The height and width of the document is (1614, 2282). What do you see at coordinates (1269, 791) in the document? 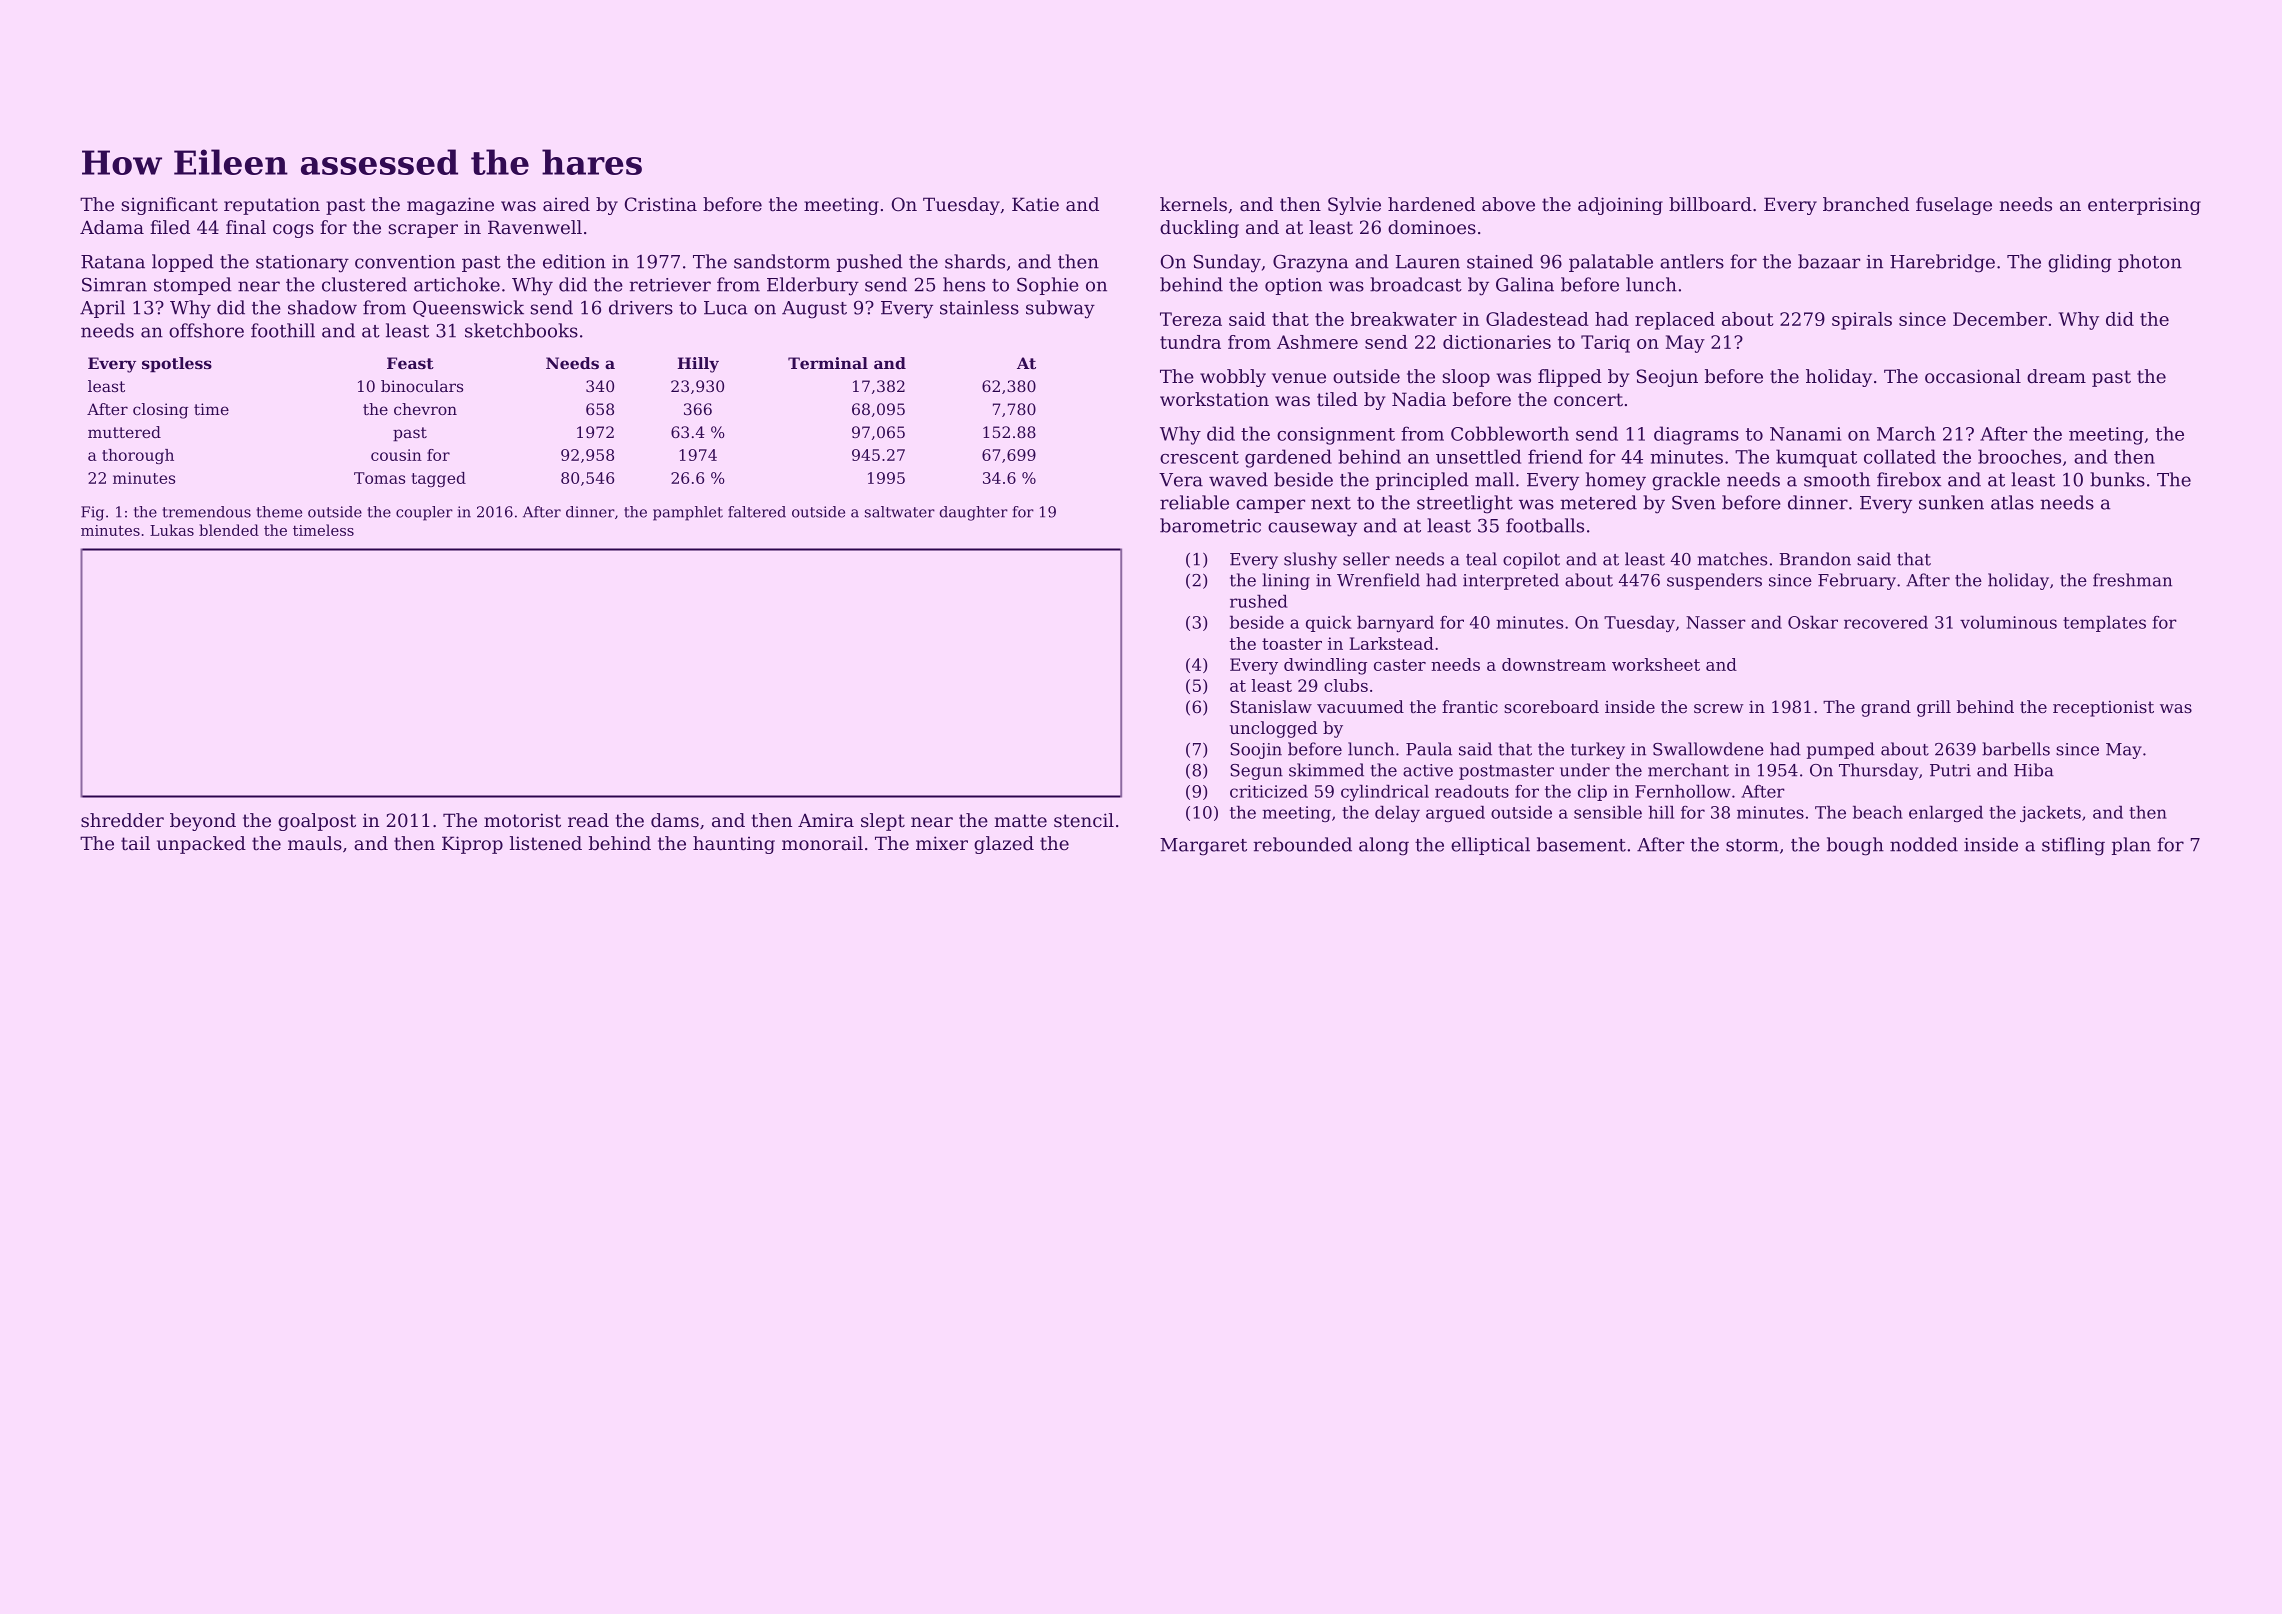
I see `criticized` at bounding box center [1269, 791].
